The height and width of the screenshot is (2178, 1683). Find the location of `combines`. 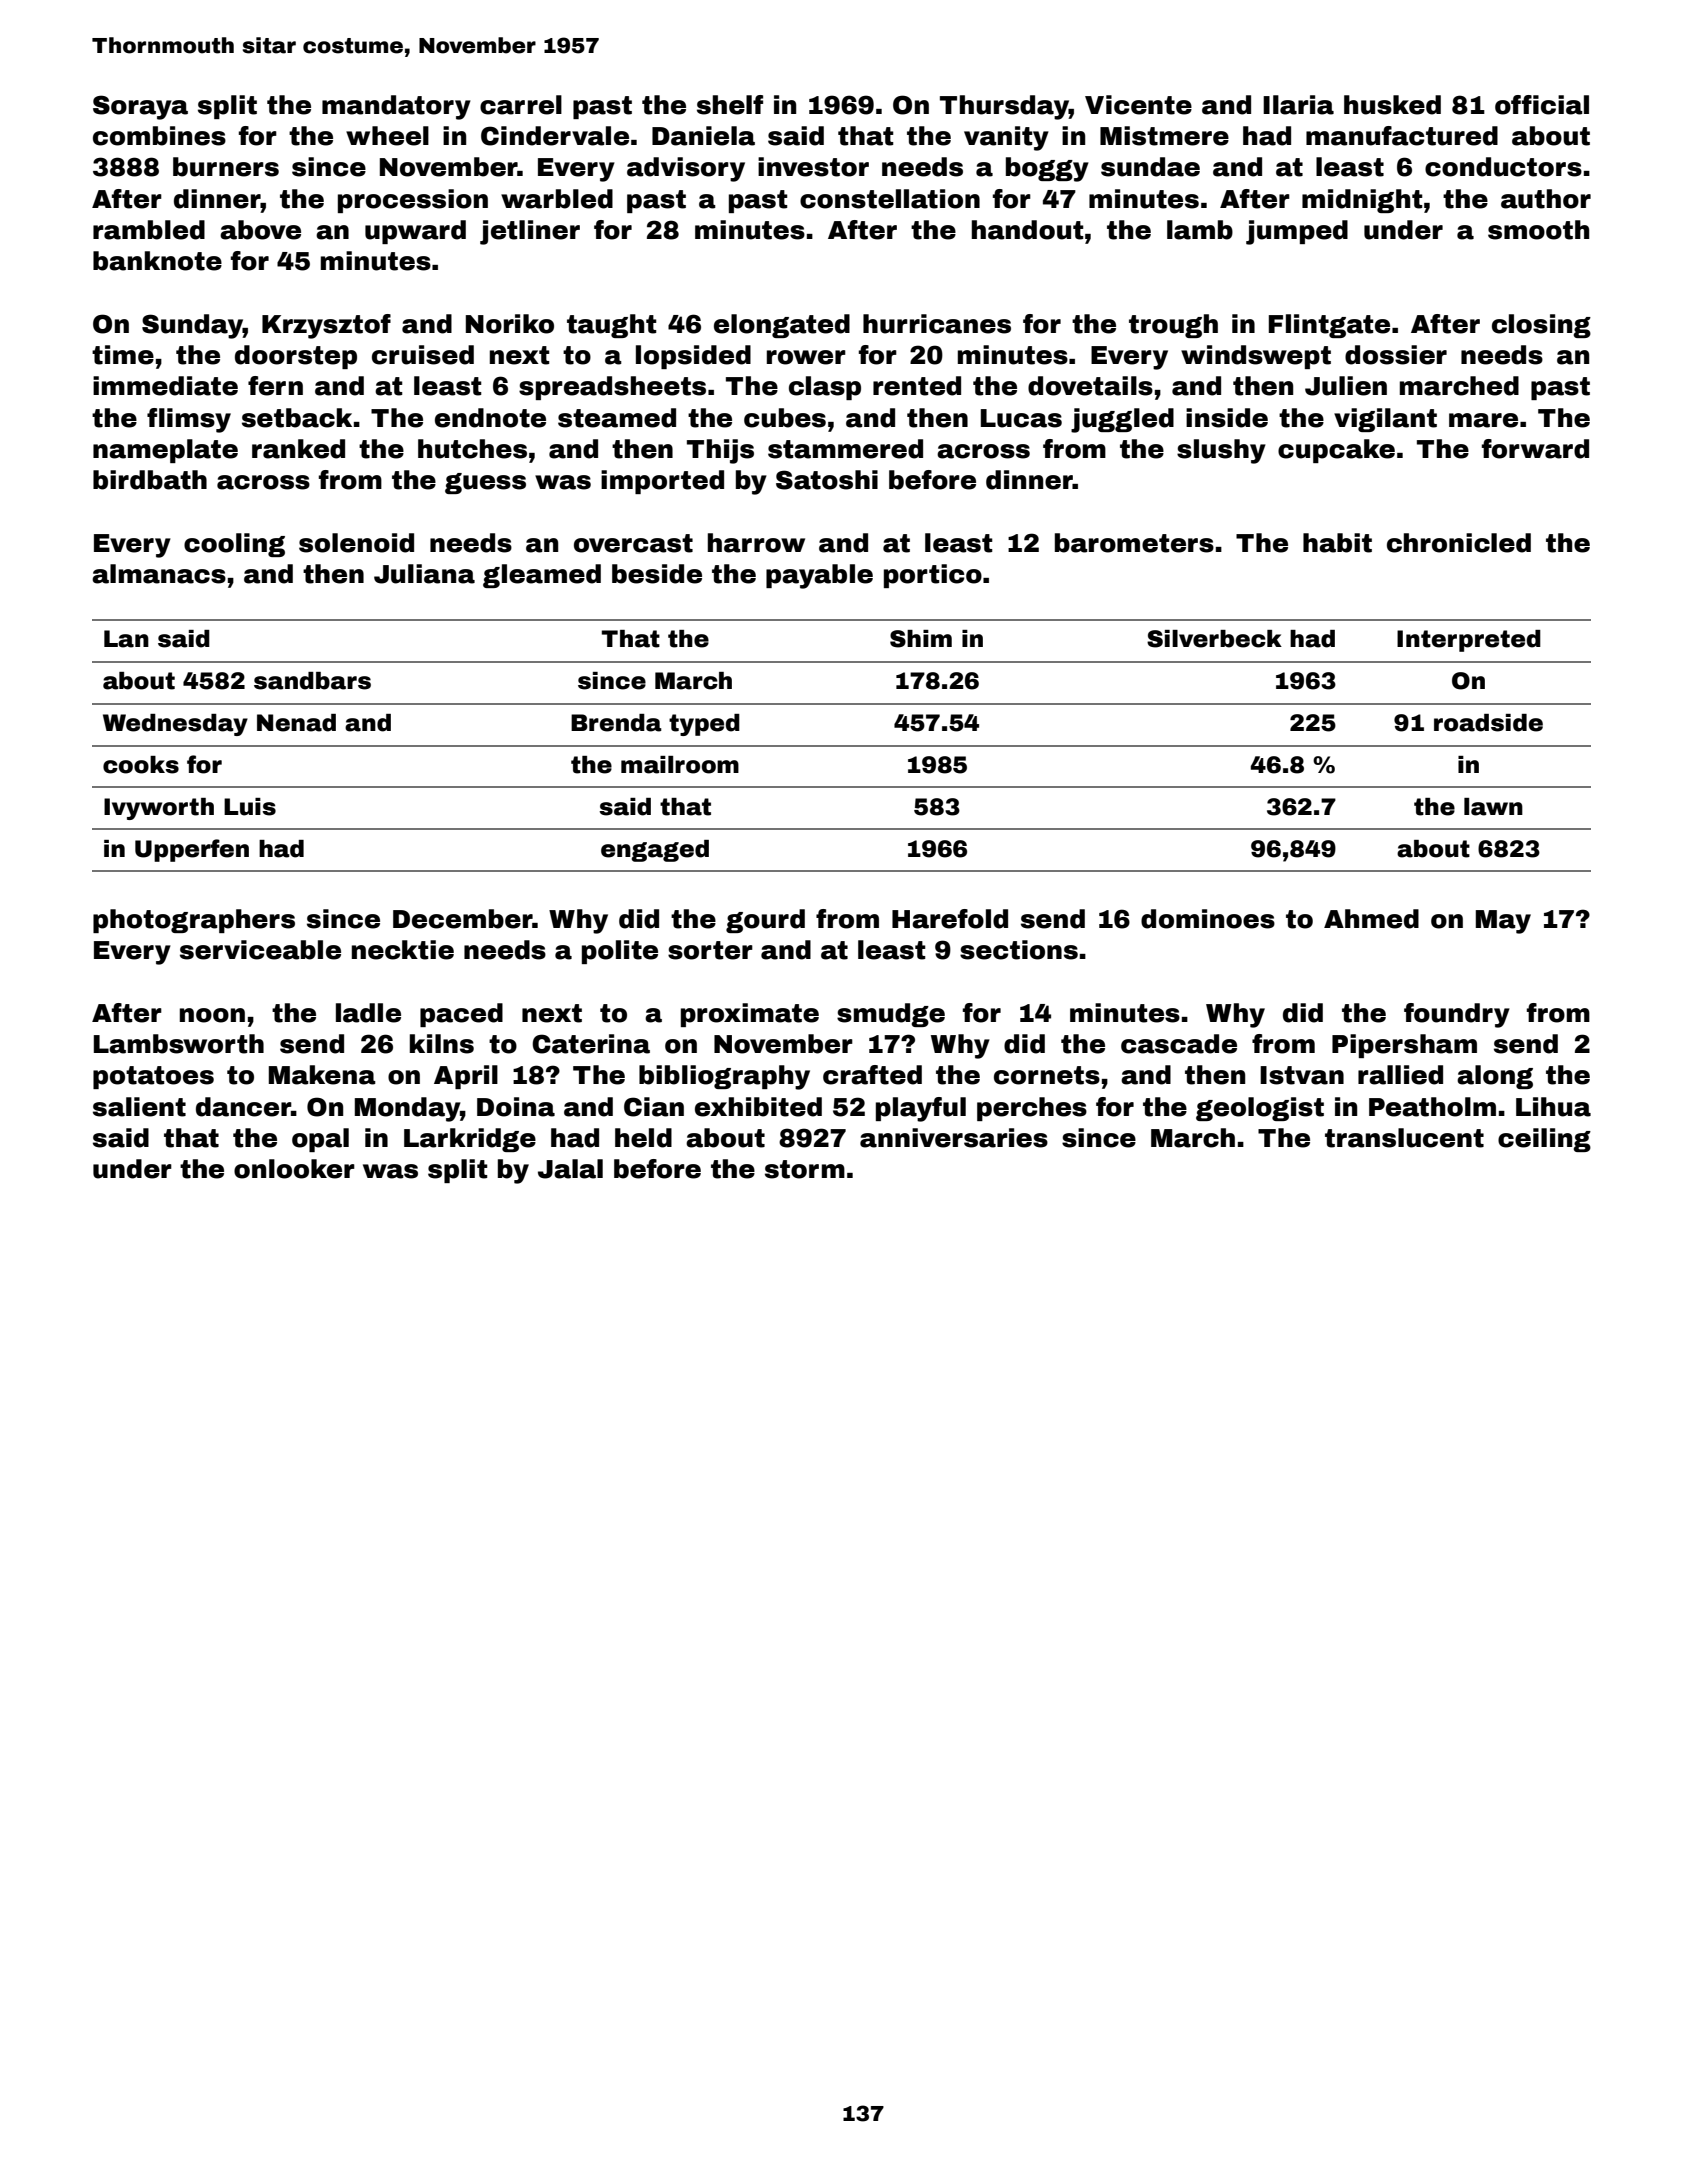

combines is located at coordinates (159, 136).
